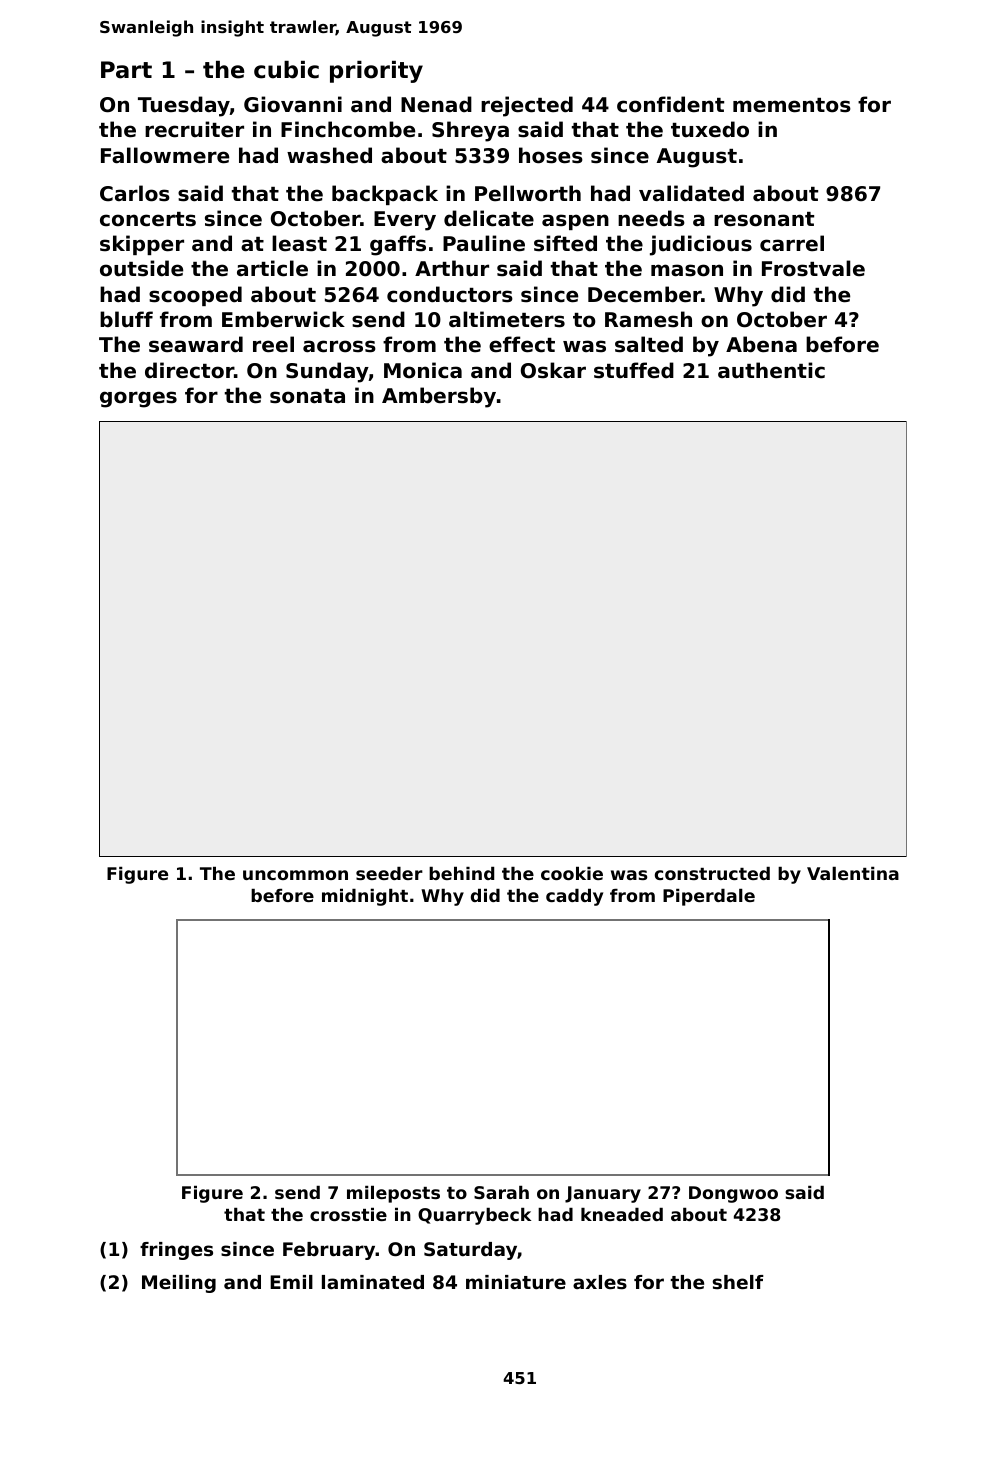 This screenshot has height=1457, width=1006. Describe the element at coordinates (761, 344) in the screenshot. I see `Abena` at that location.
